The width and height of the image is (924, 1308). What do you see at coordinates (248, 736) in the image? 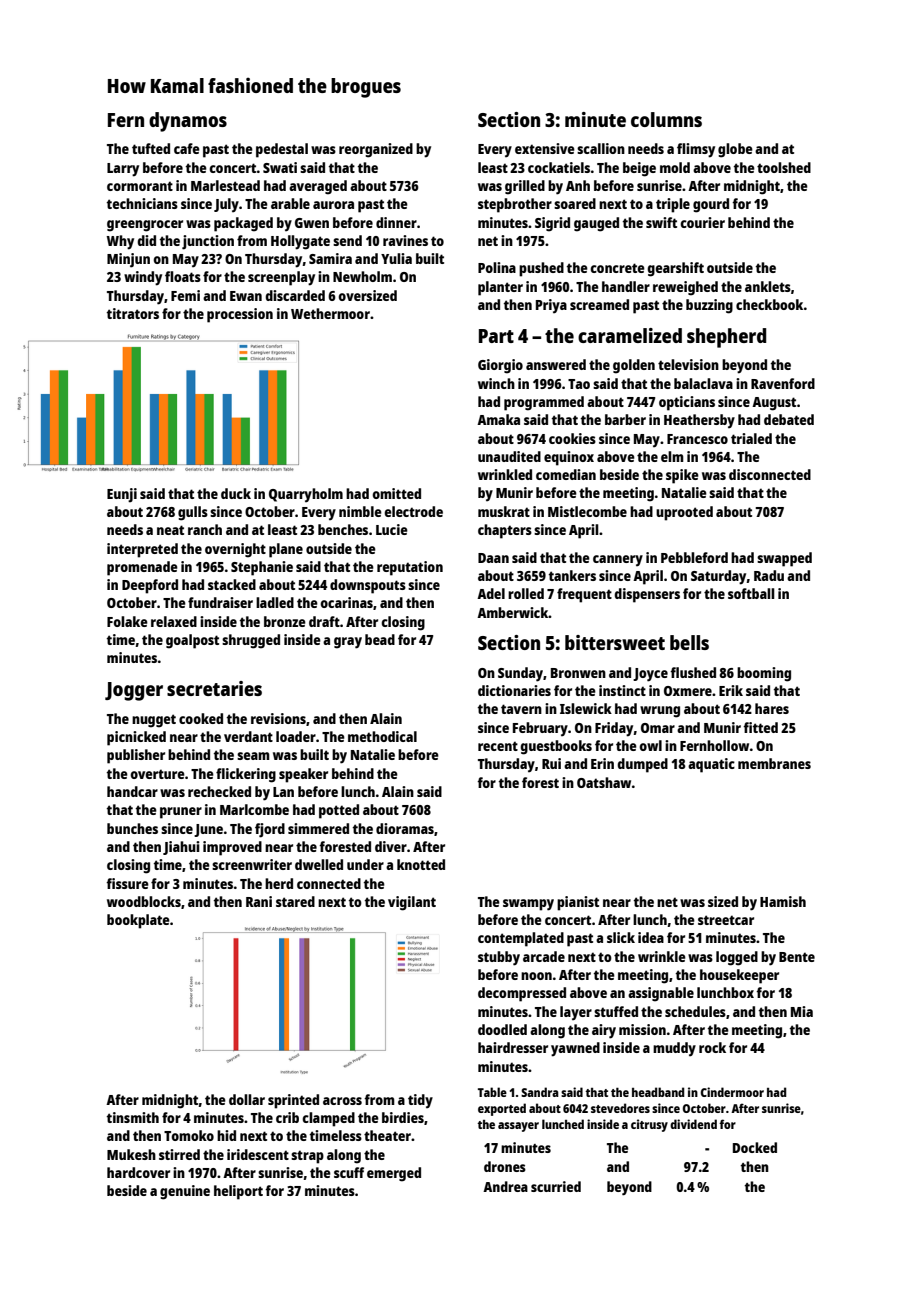
I see `verdant` at bounding box center [248, 736].
